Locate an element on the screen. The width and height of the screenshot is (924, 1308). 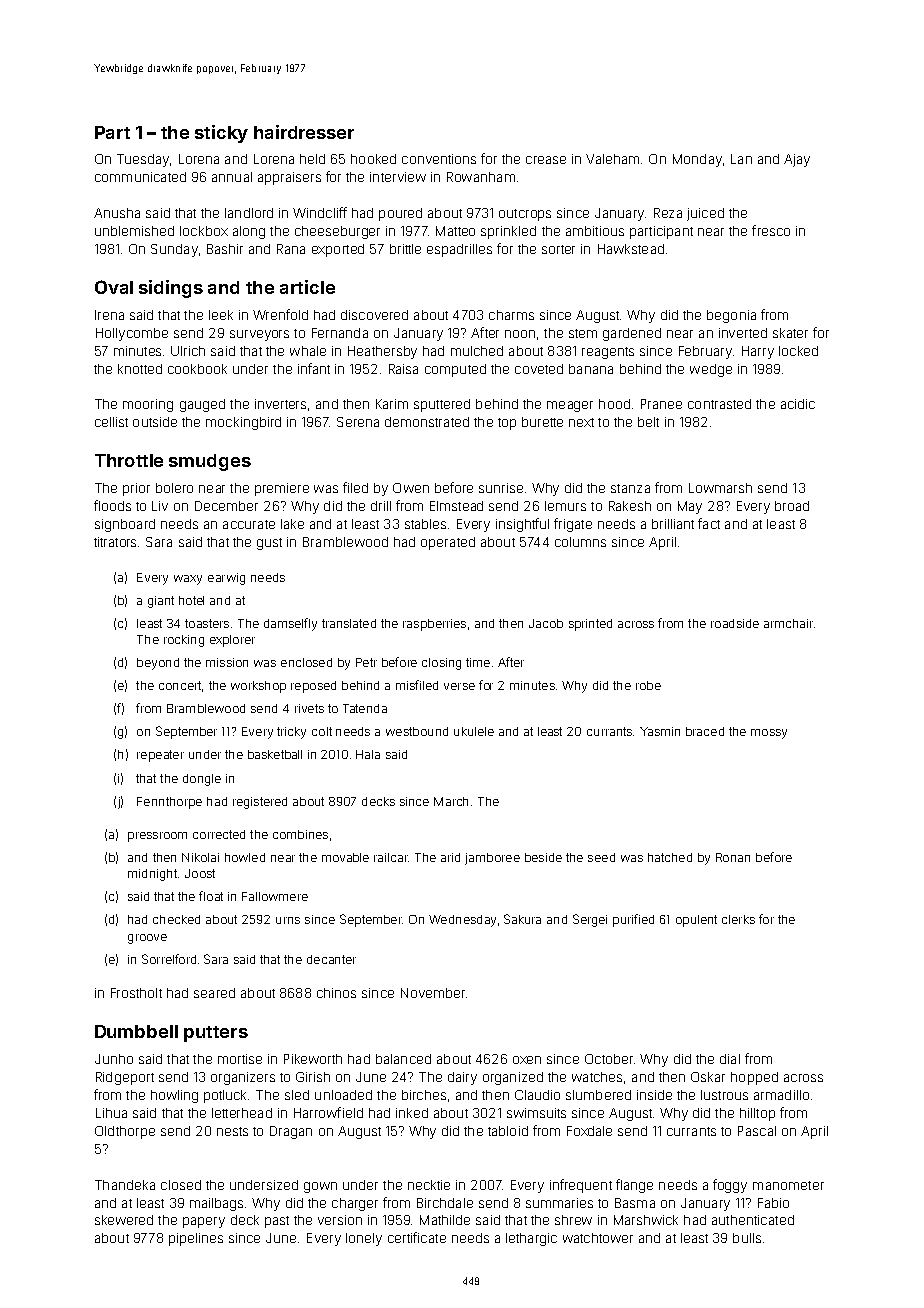
pressroom is located at coordinates (157, 837).
